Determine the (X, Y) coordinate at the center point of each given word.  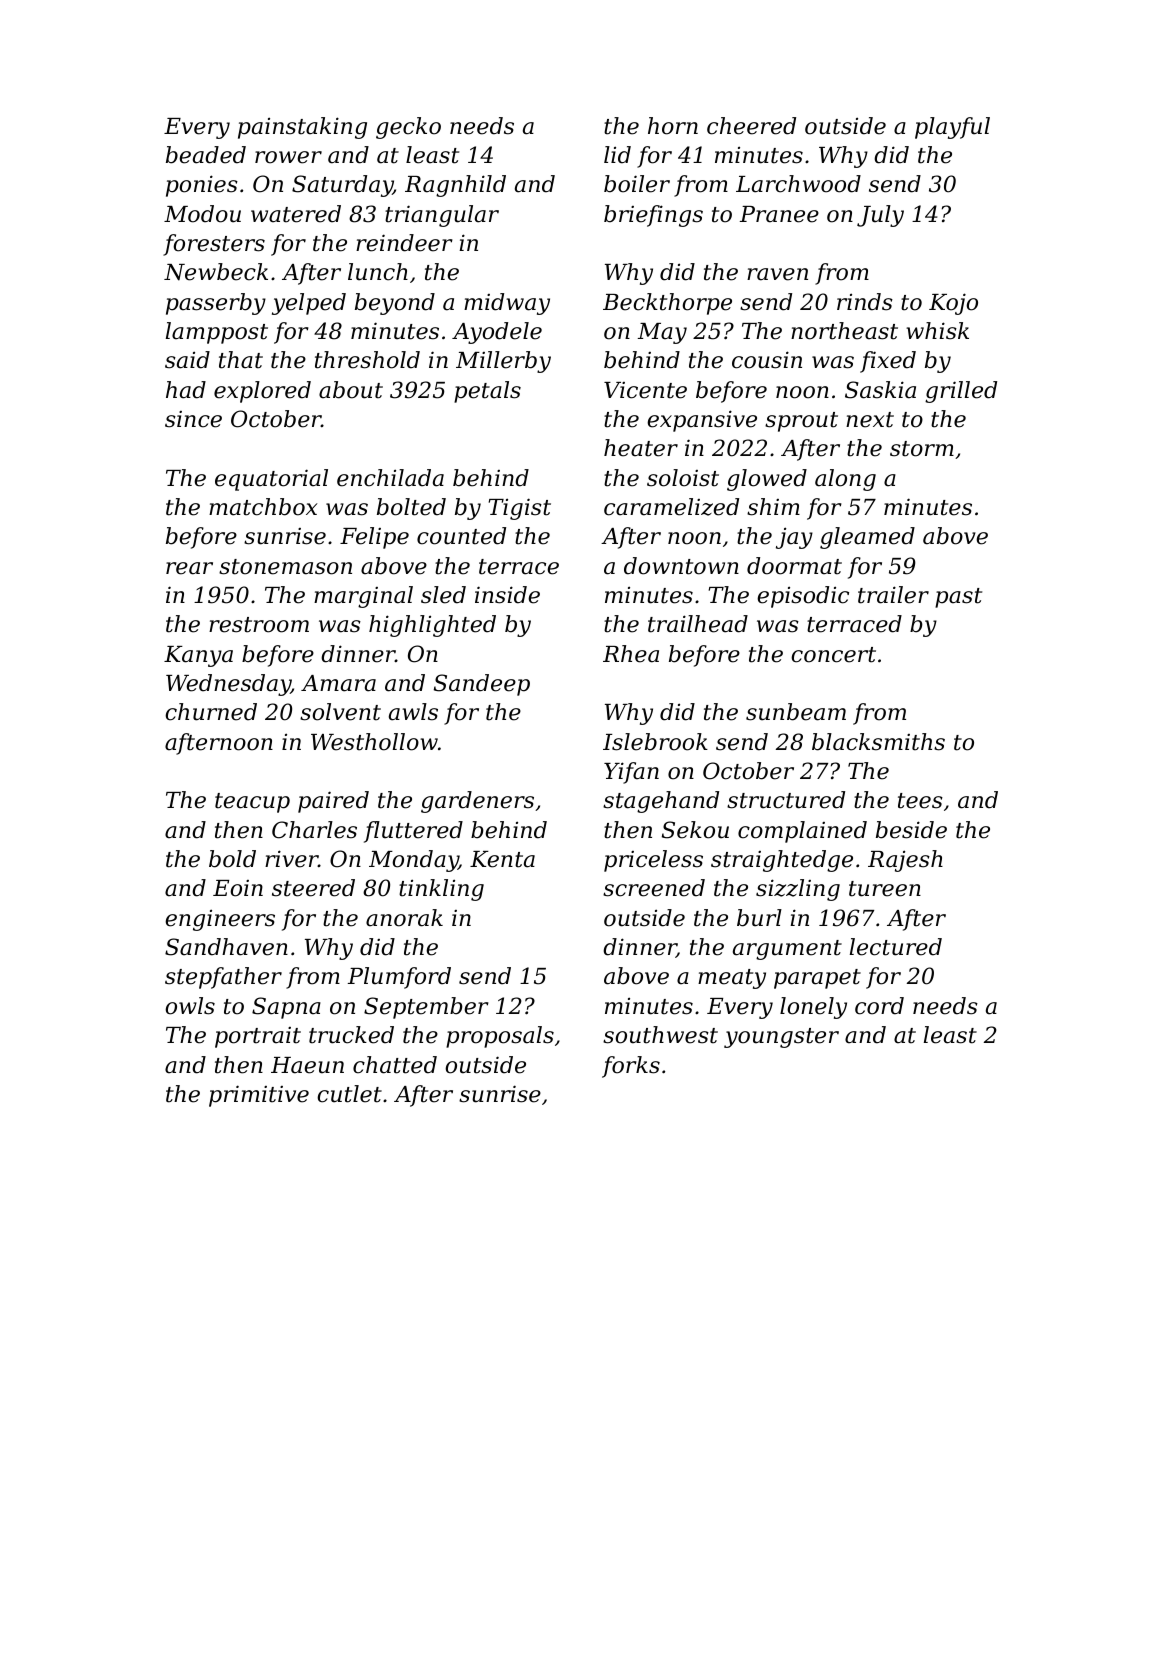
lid (617, 155)
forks (631, 1067)
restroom (259, 625)
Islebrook (655, 742)
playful (952, 128)
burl (759, 918)
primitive (259, 1096)
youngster (781, 1038)
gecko (408, 128)
